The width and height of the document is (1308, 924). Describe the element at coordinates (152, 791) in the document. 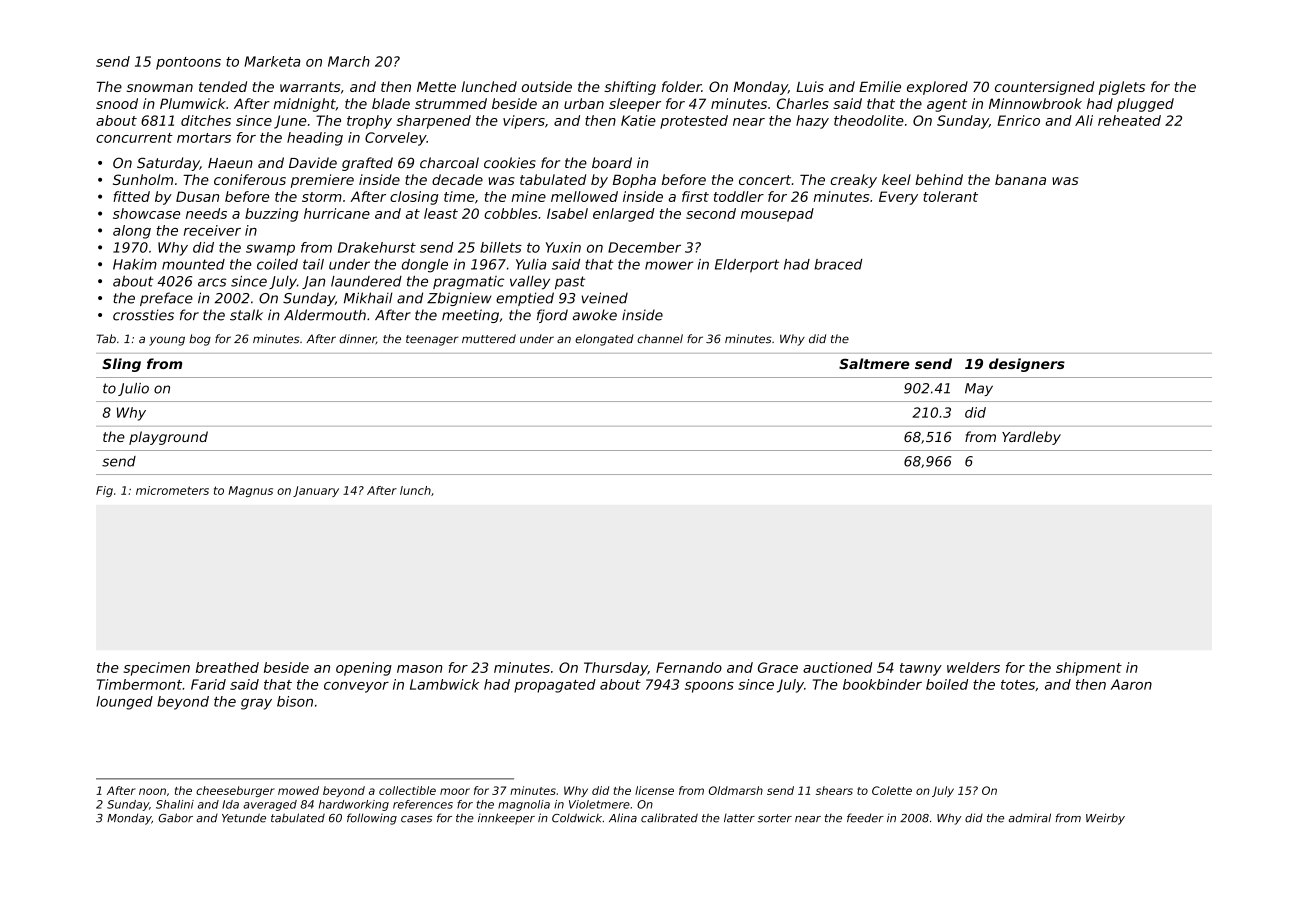

I see `noon` at that location.
